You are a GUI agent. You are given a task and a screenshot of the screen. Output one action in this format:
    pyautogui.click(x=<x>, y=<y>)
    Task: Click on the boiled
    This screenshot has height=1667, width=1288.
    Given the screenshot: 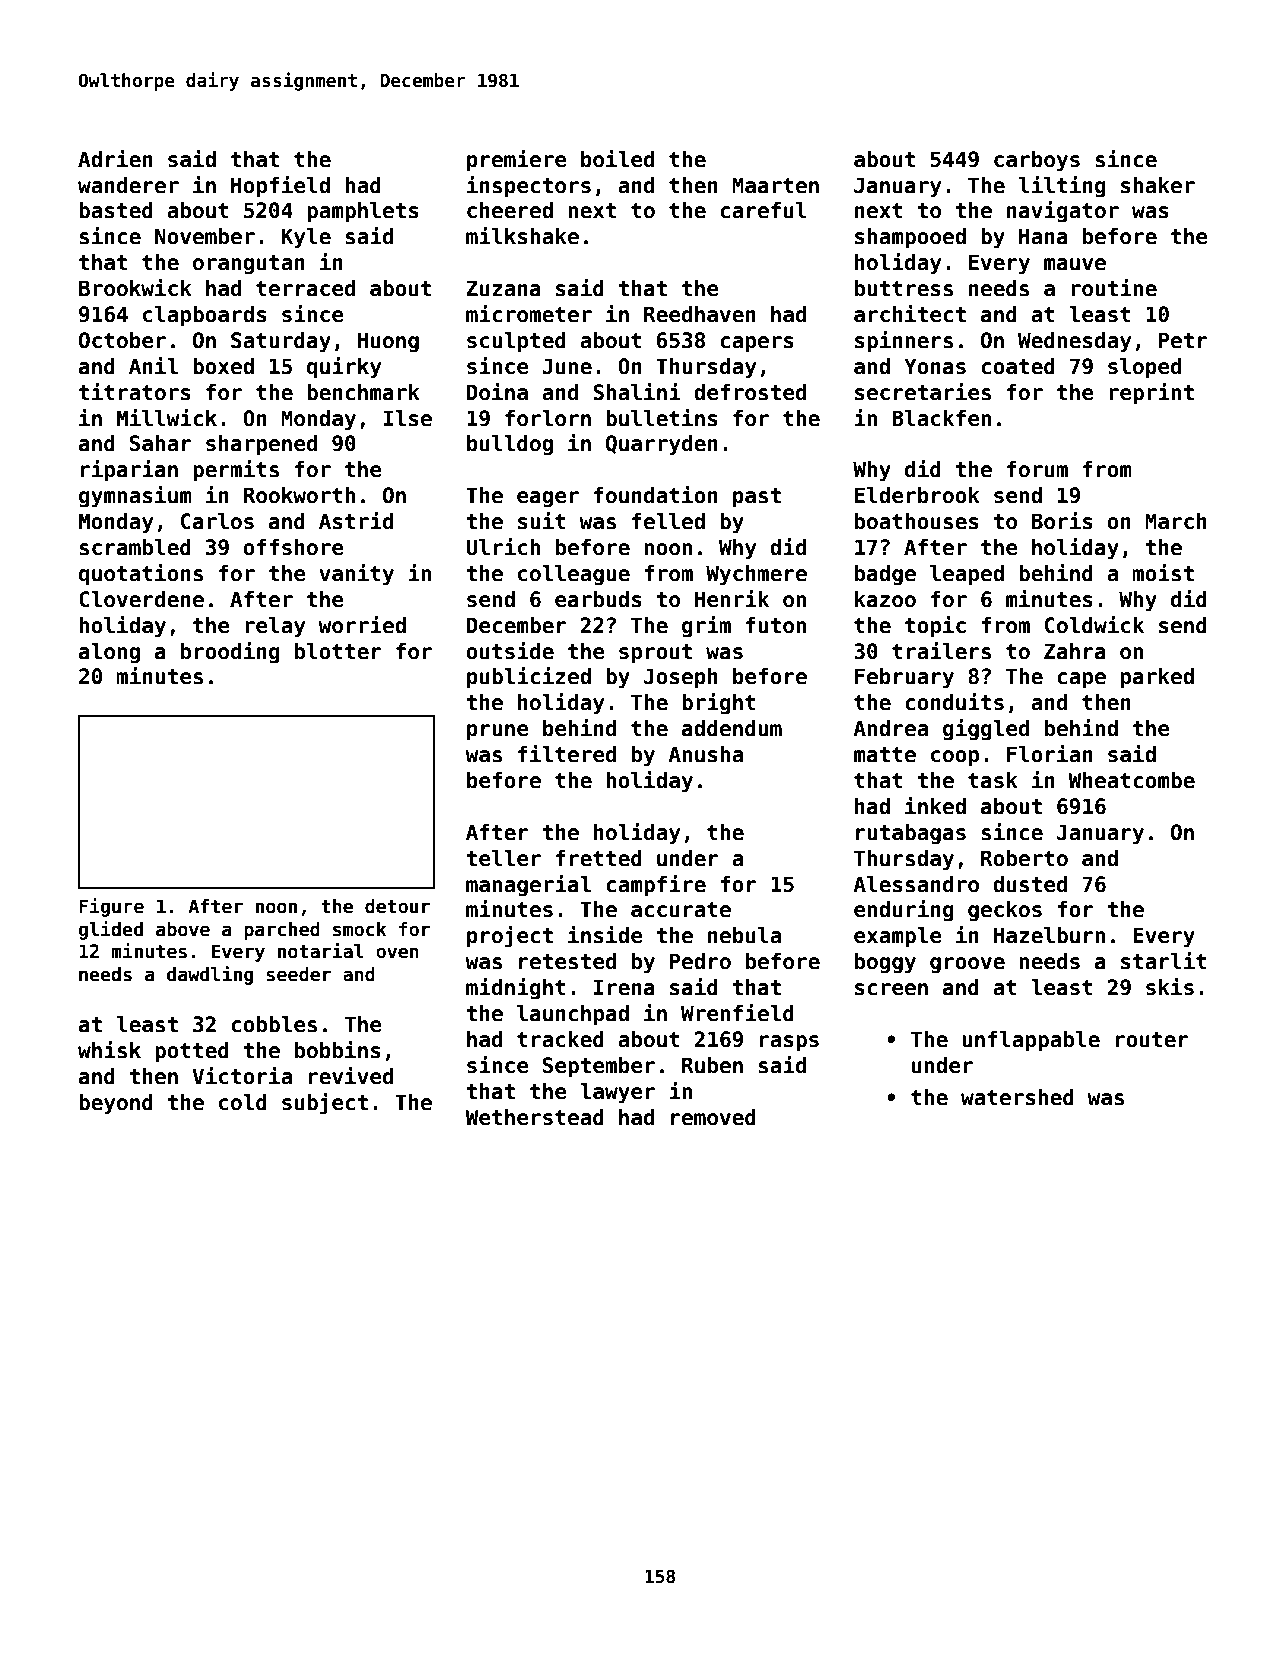 What is the action you would take?
    pyautogui.click(x=617, y=159)
